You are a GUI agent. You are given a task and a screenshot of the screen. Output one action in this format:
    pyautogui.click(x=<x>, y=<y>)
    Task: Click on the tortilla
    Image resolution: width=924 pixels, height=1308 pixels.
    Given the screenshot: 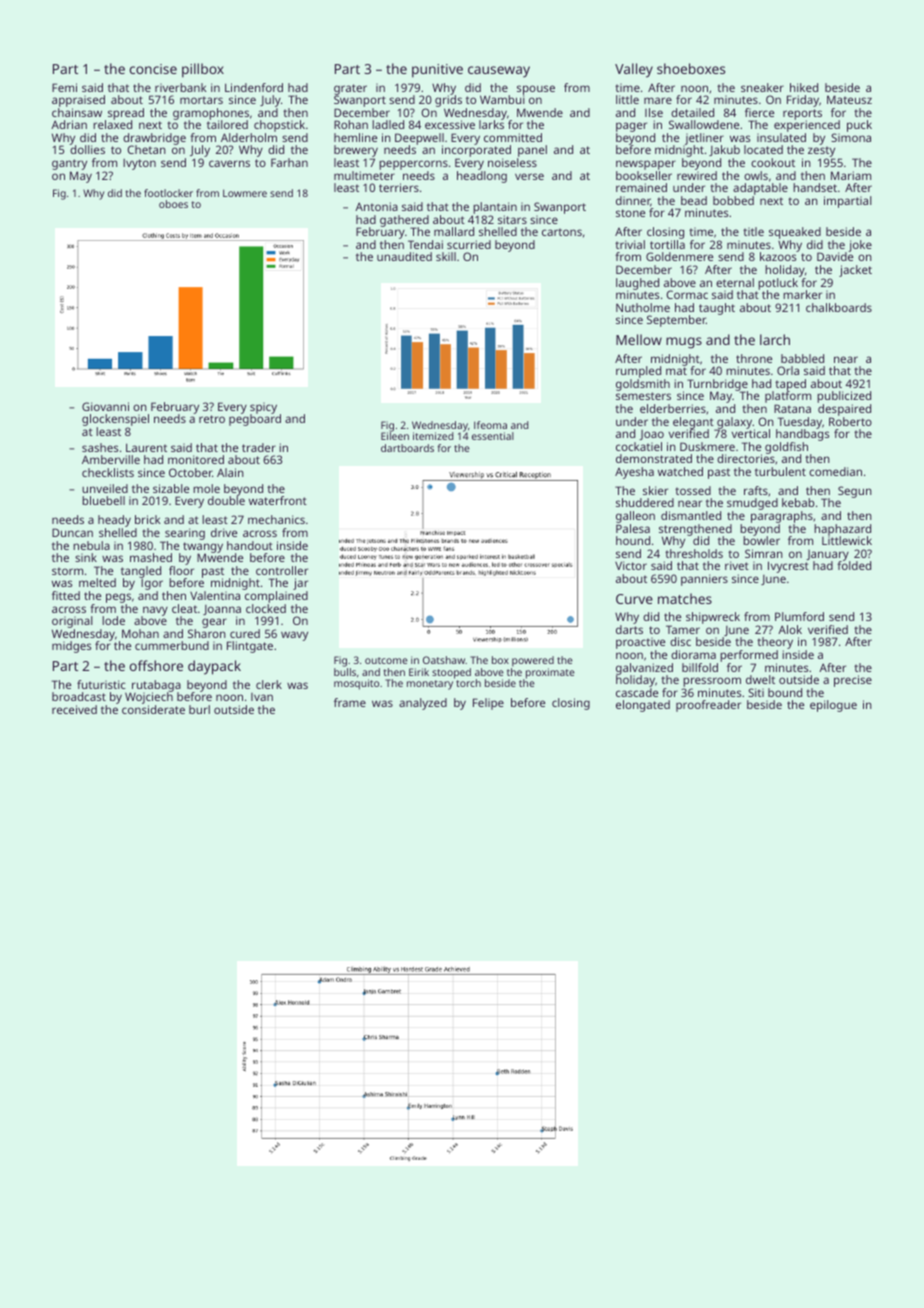 What is the action you would take?
    pyautogui.click(x=667, y=244)
